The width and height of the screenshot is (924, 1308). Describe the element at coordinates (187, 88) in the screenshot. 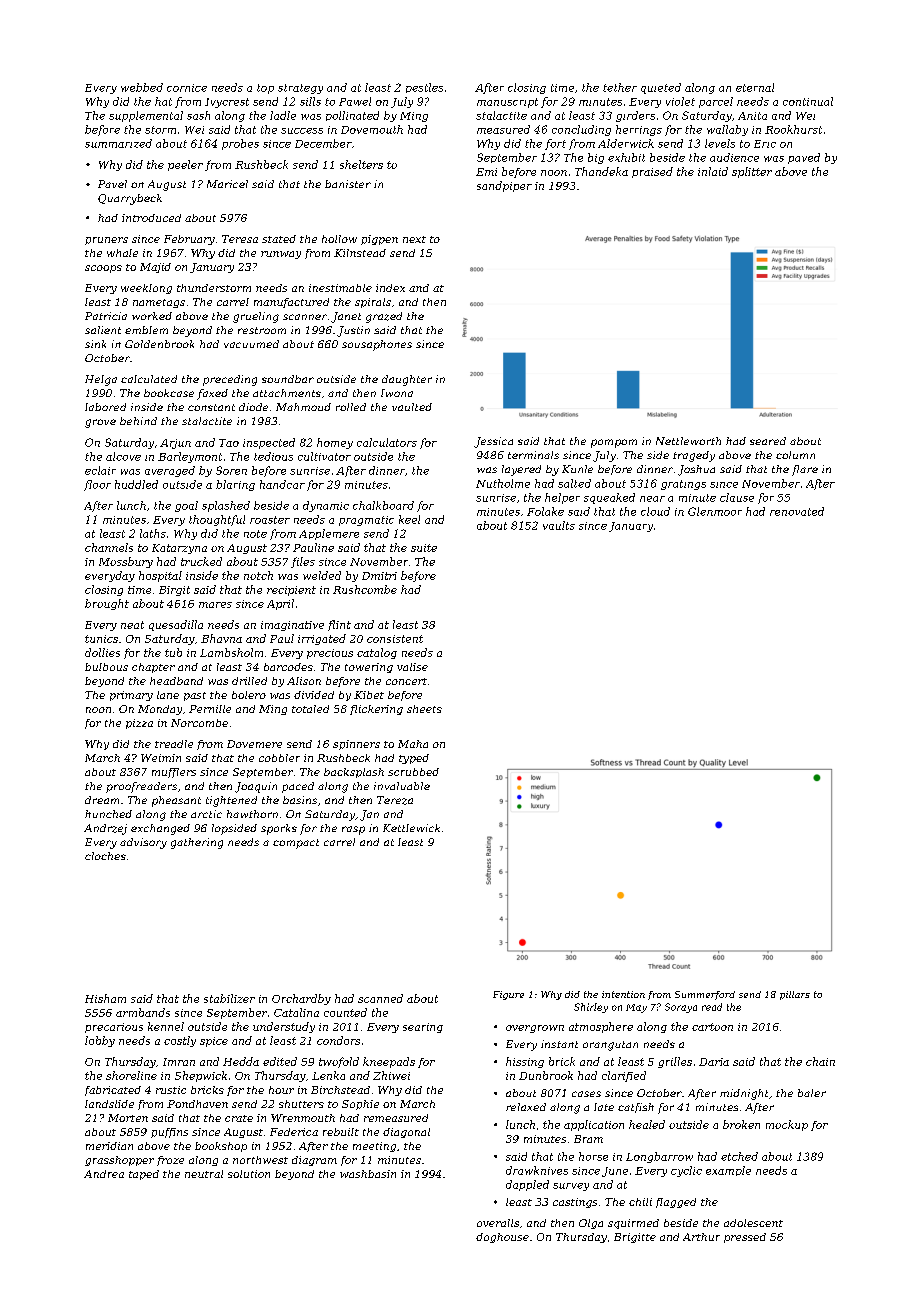

I see `cornice` at that location.
